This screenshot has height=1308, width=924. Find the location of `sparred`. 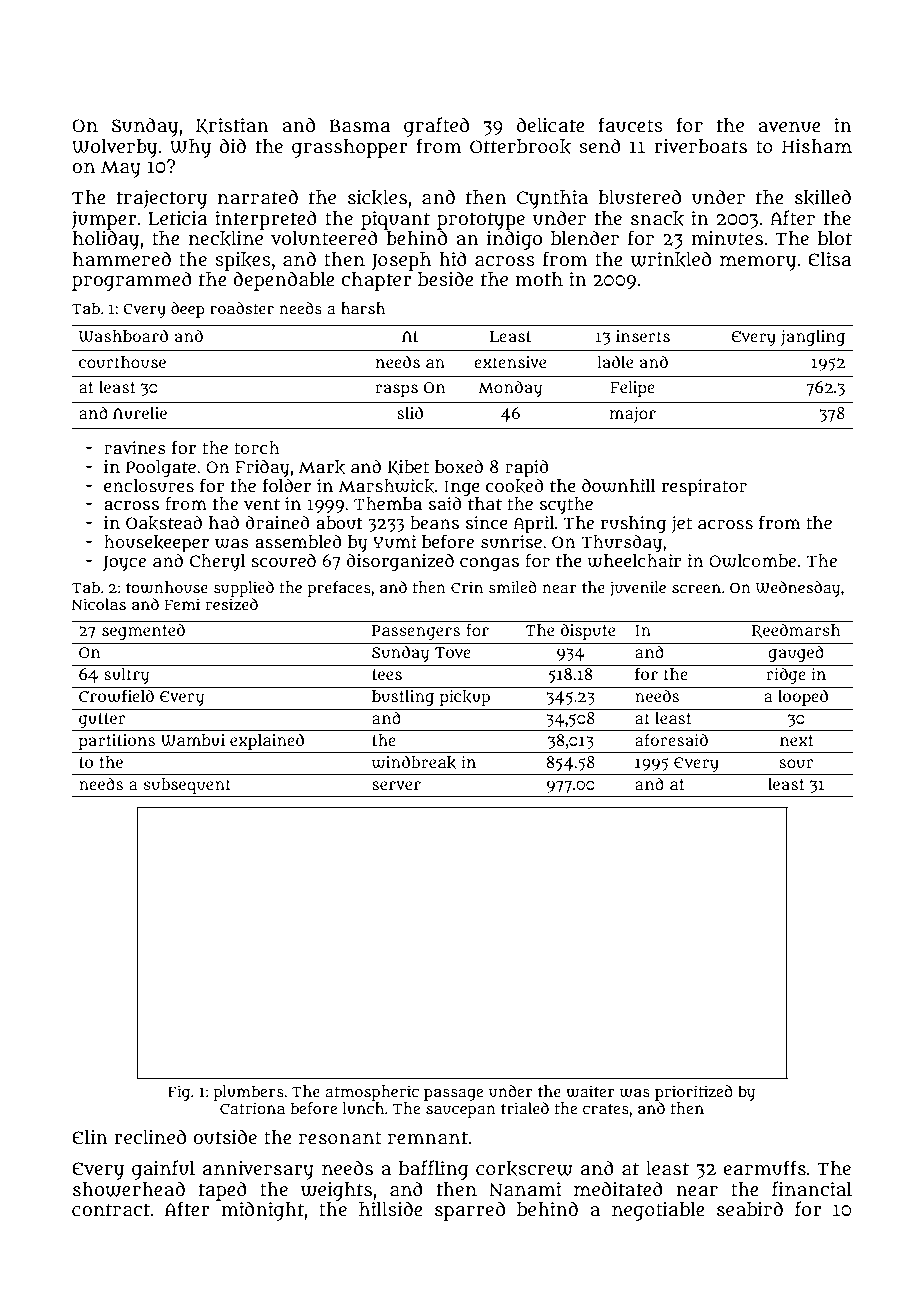

sparred is located at coordinates (470, 1211).
